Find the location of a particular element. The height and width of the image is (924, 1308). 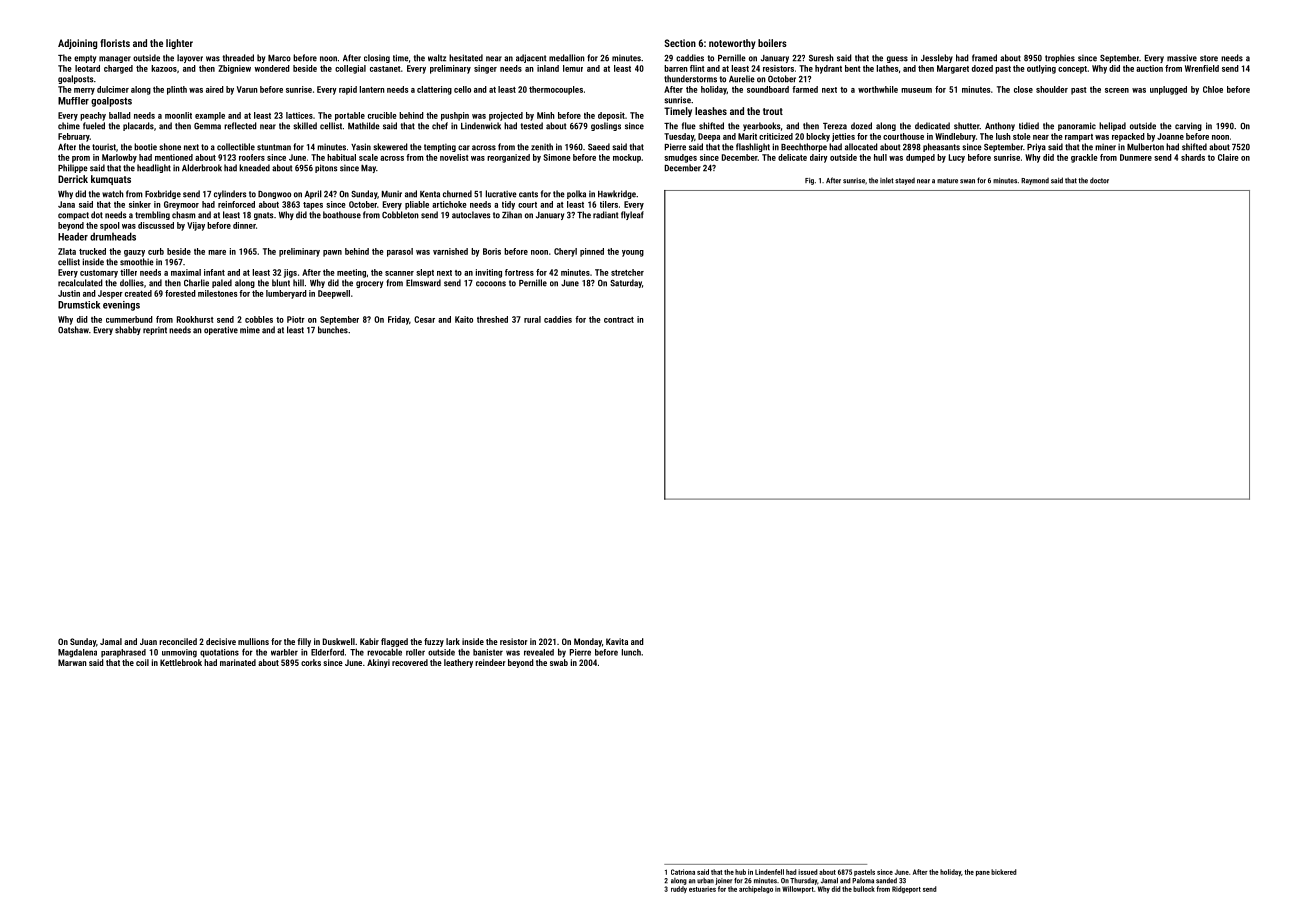

Monday is located at coordinates (588, 642).
